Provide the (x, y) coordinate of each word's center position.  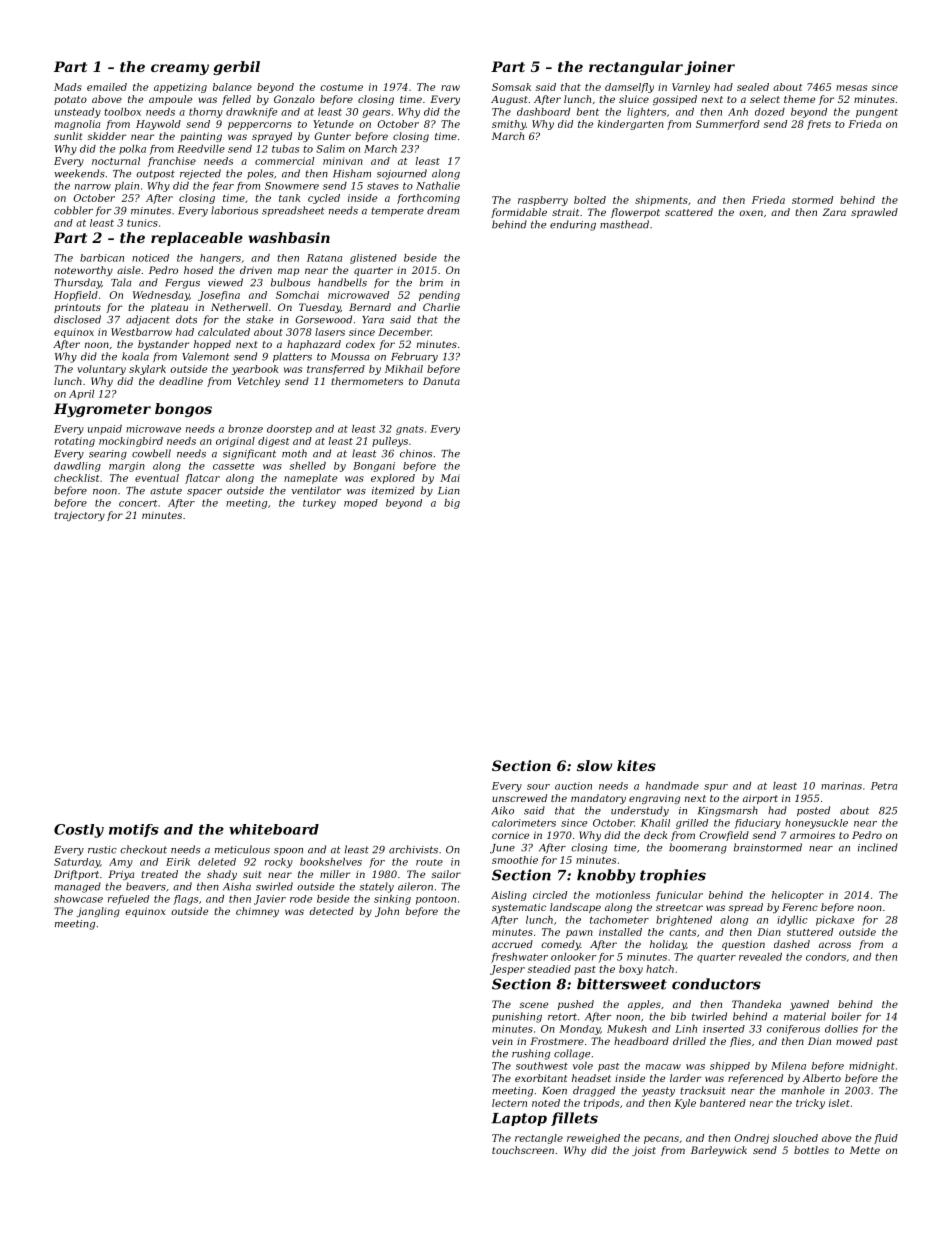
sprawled (874, 213)
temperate (397, 212)
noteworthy (84, 271)
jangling (98, 912)
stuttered (810, 932)
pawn (579, 934)
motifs (134, 830)
